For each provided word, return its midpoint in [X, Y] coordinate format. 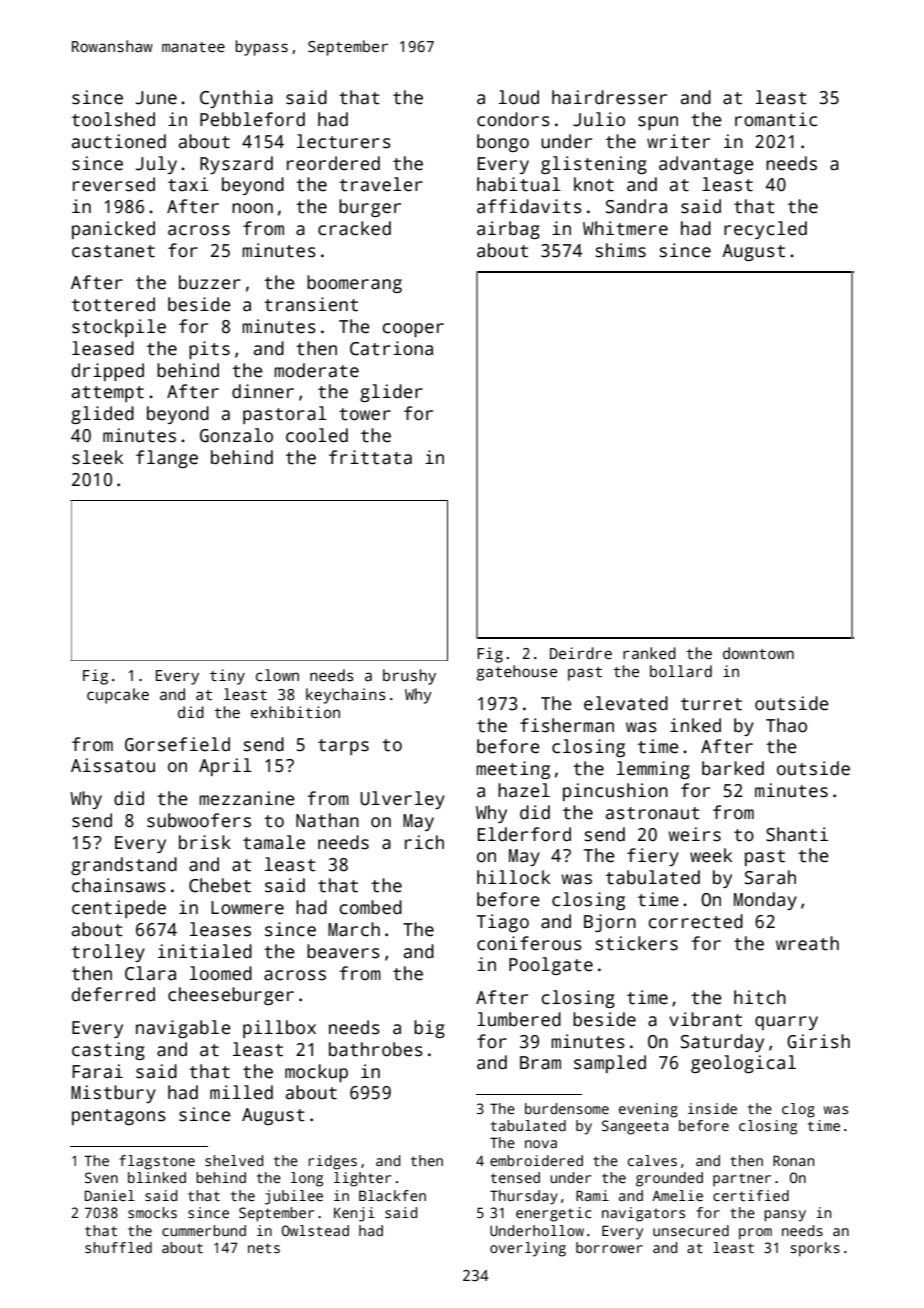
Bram [540, 1063]
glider [391, 393]
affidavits [529, 206]
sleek [97, 457]
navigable [183, 1029]
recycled [765, 230]
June [156, 98]
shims [621, 250]
